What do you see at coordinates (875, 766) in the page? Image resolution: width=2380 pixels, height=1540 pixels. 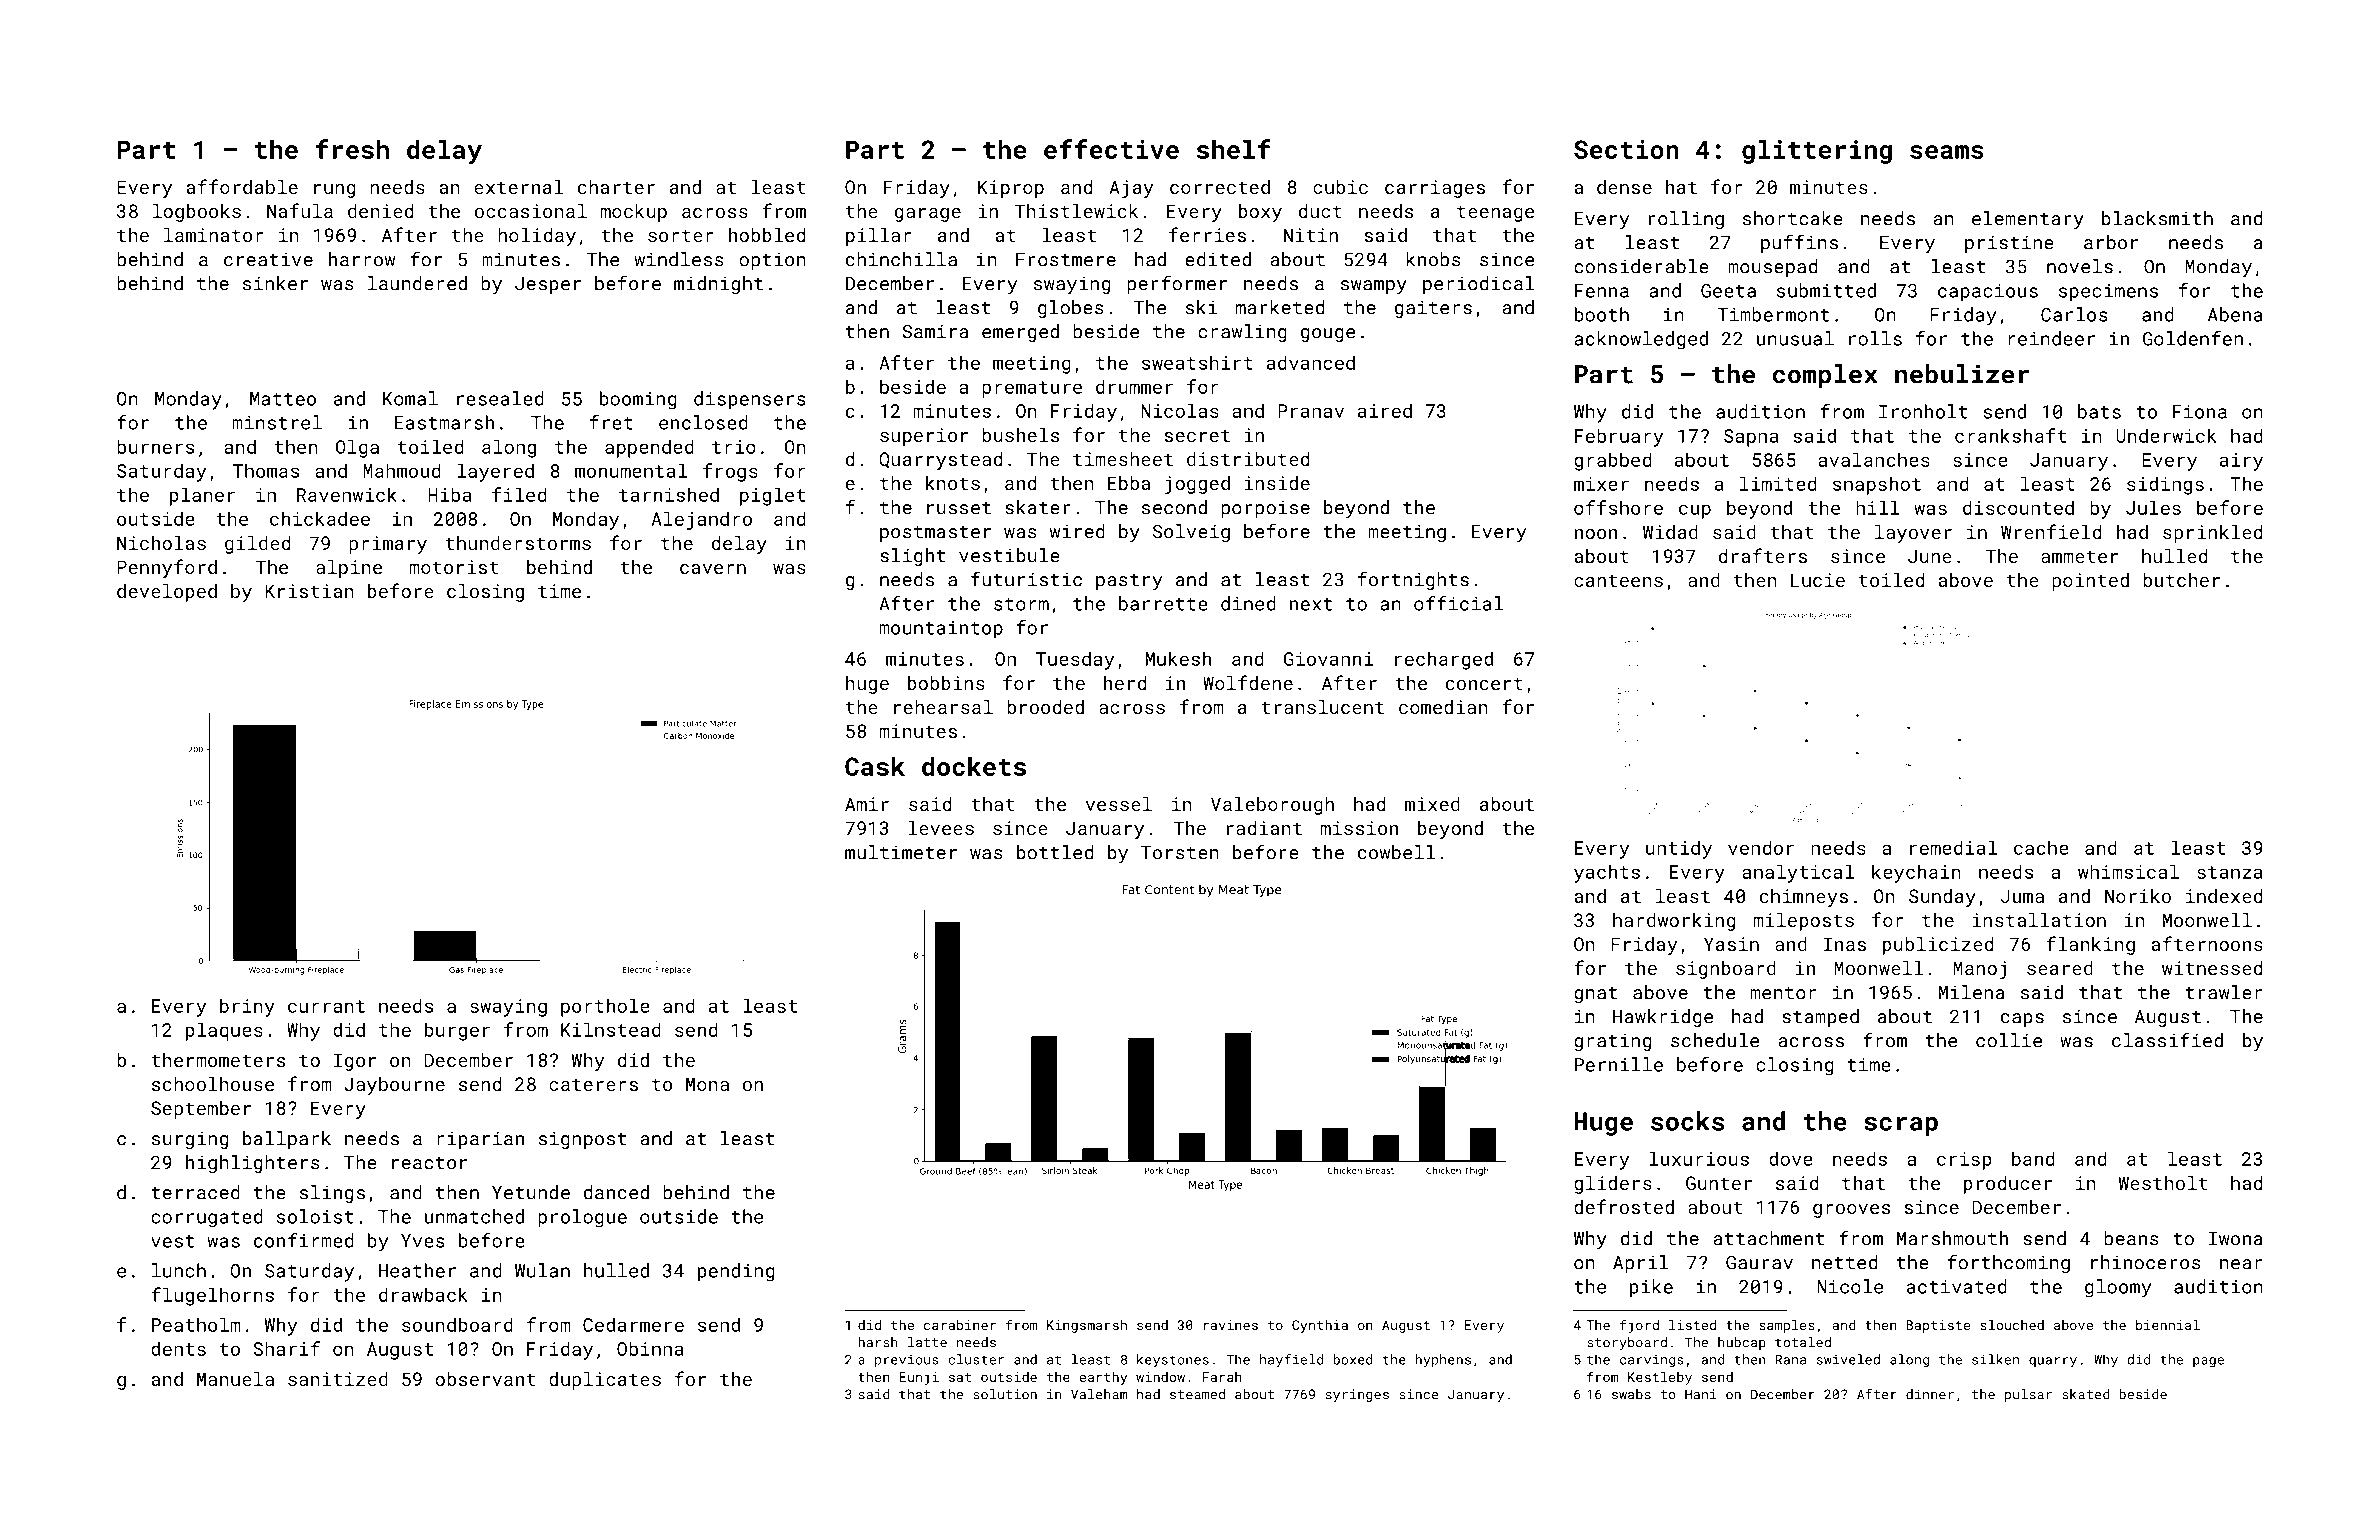 I see `Cask` at bounding box center [875, 766].
